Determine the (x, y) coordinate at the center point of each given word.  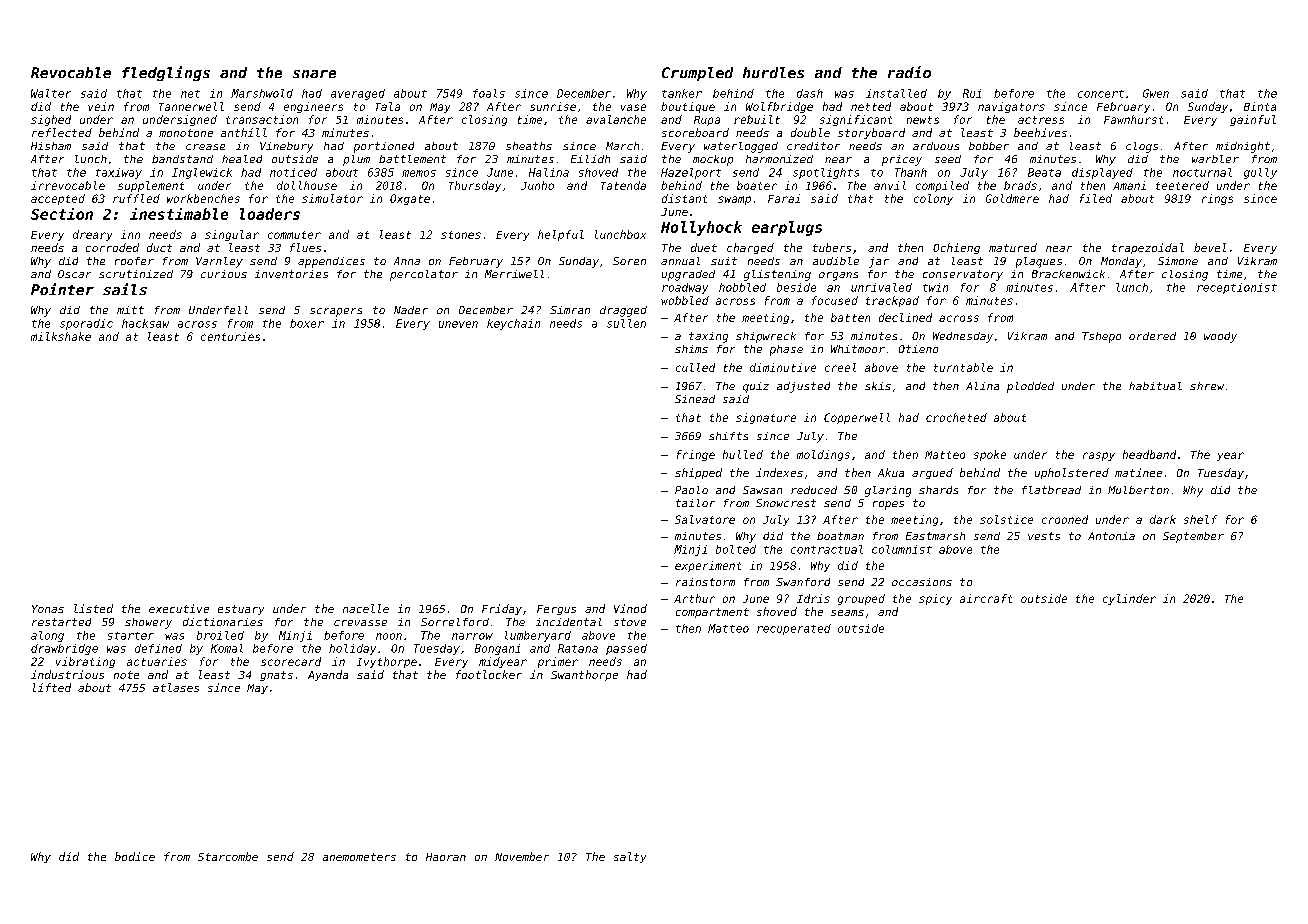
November (522, 856)
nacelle (366, 608)
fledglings (166, 73)
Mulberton (1138, 490)
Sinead (695, 399)
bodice (135, 856)
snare (314, 74)
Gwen (1156, 93)
